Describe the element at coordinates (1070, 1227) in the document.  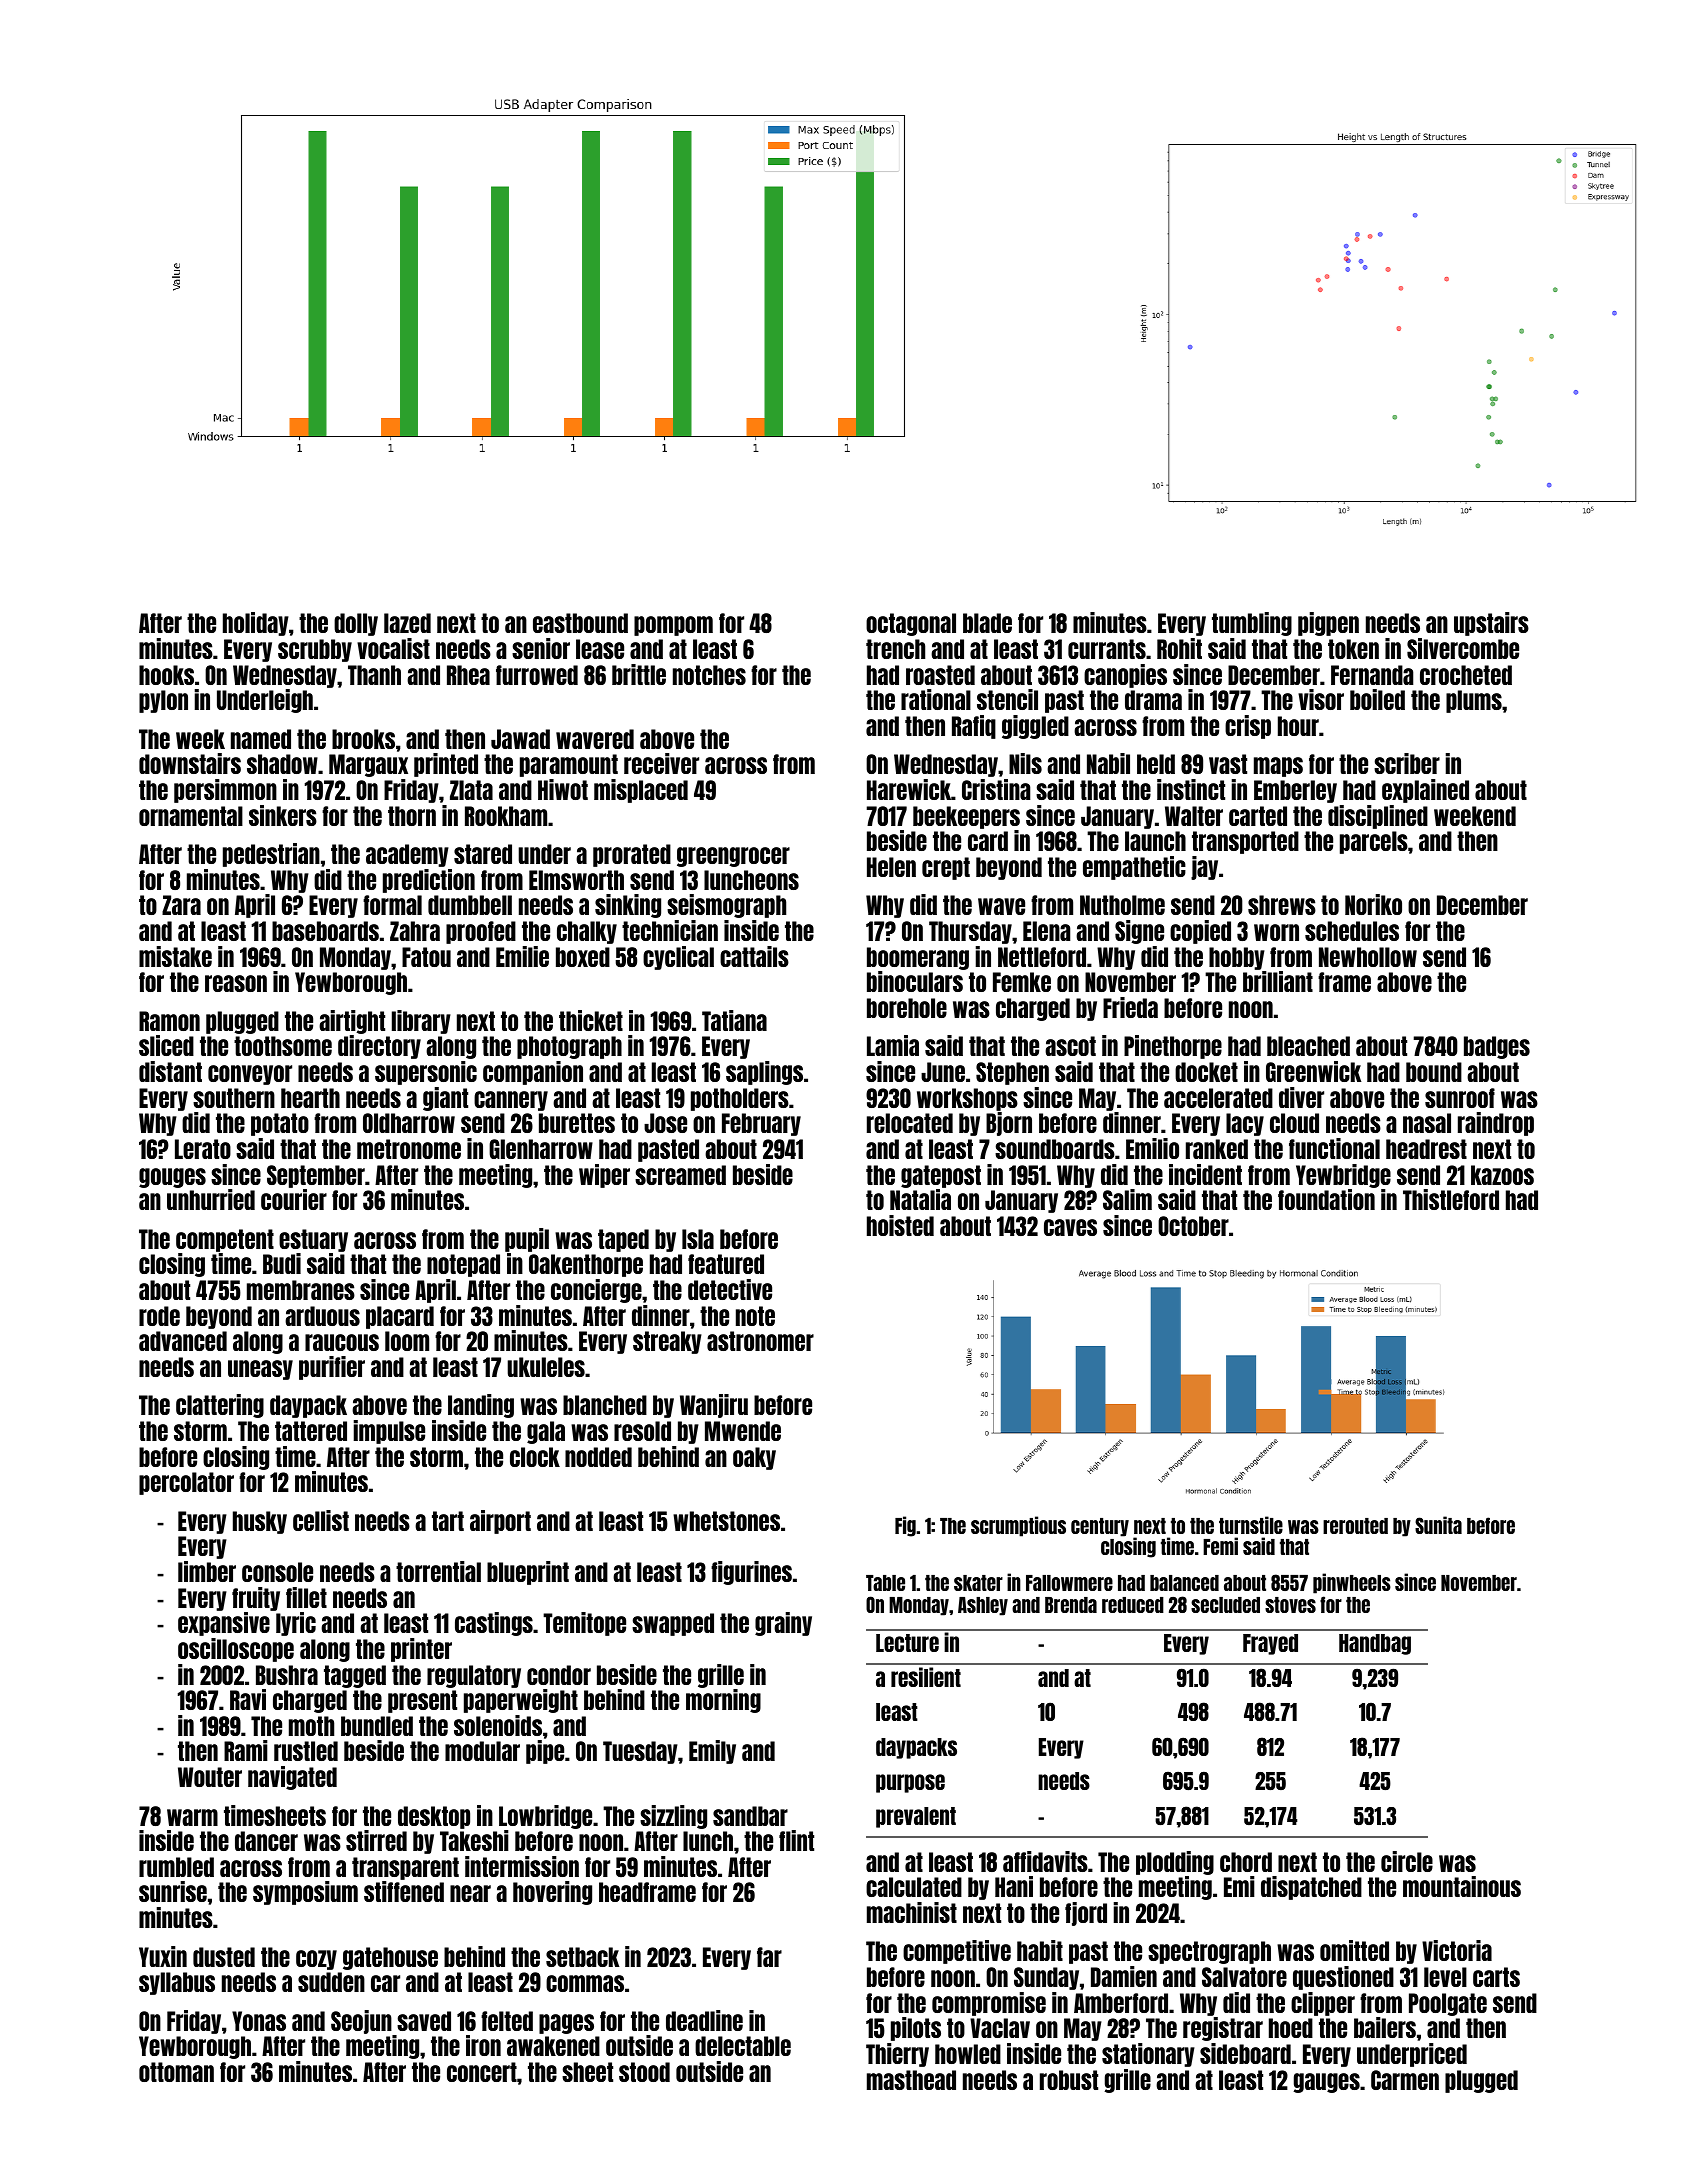
I see `caves` at that location.
